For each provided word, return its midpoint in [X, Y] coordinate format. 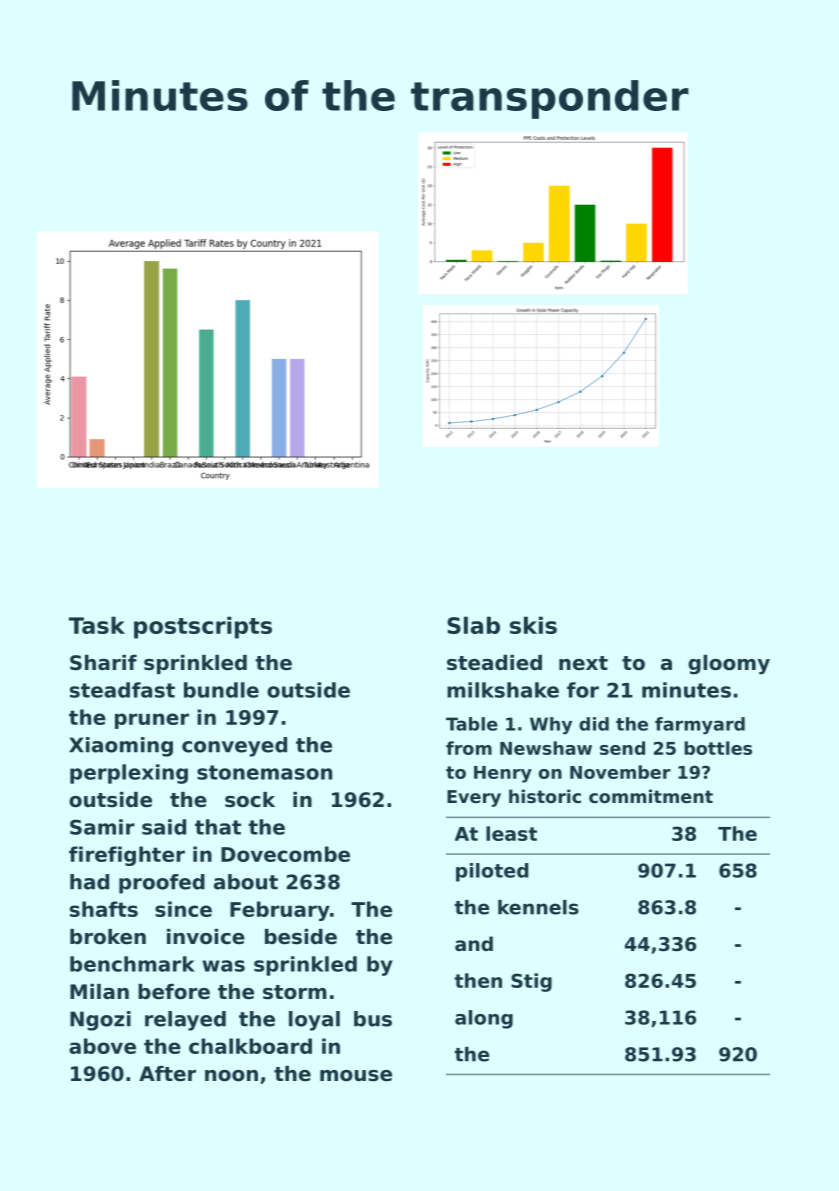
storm [295, 992]
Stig [531, 982]
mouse [356, 1076]
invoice [206, 937]
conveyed [234, 747]
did [594, 724]
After [167, 1073]
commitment [651, 796]
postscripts [203, 627]
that [218, 827]
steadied [494, 663]
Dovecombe [285, 854]
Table [472, 724]
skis [533, 625]
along [484, 1019]
